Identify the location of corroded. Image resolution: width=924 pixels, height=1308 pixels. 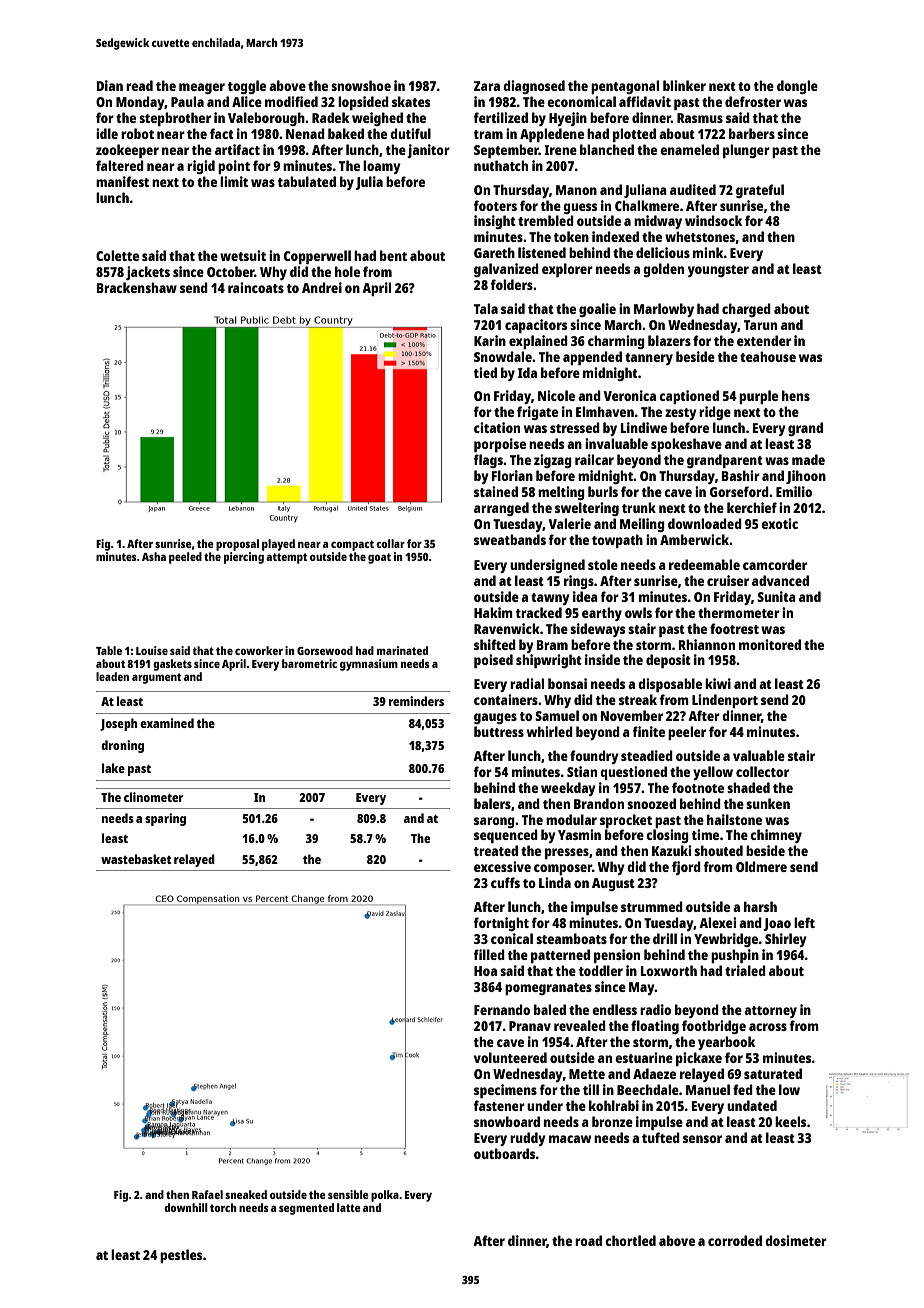
(735, 1240).
